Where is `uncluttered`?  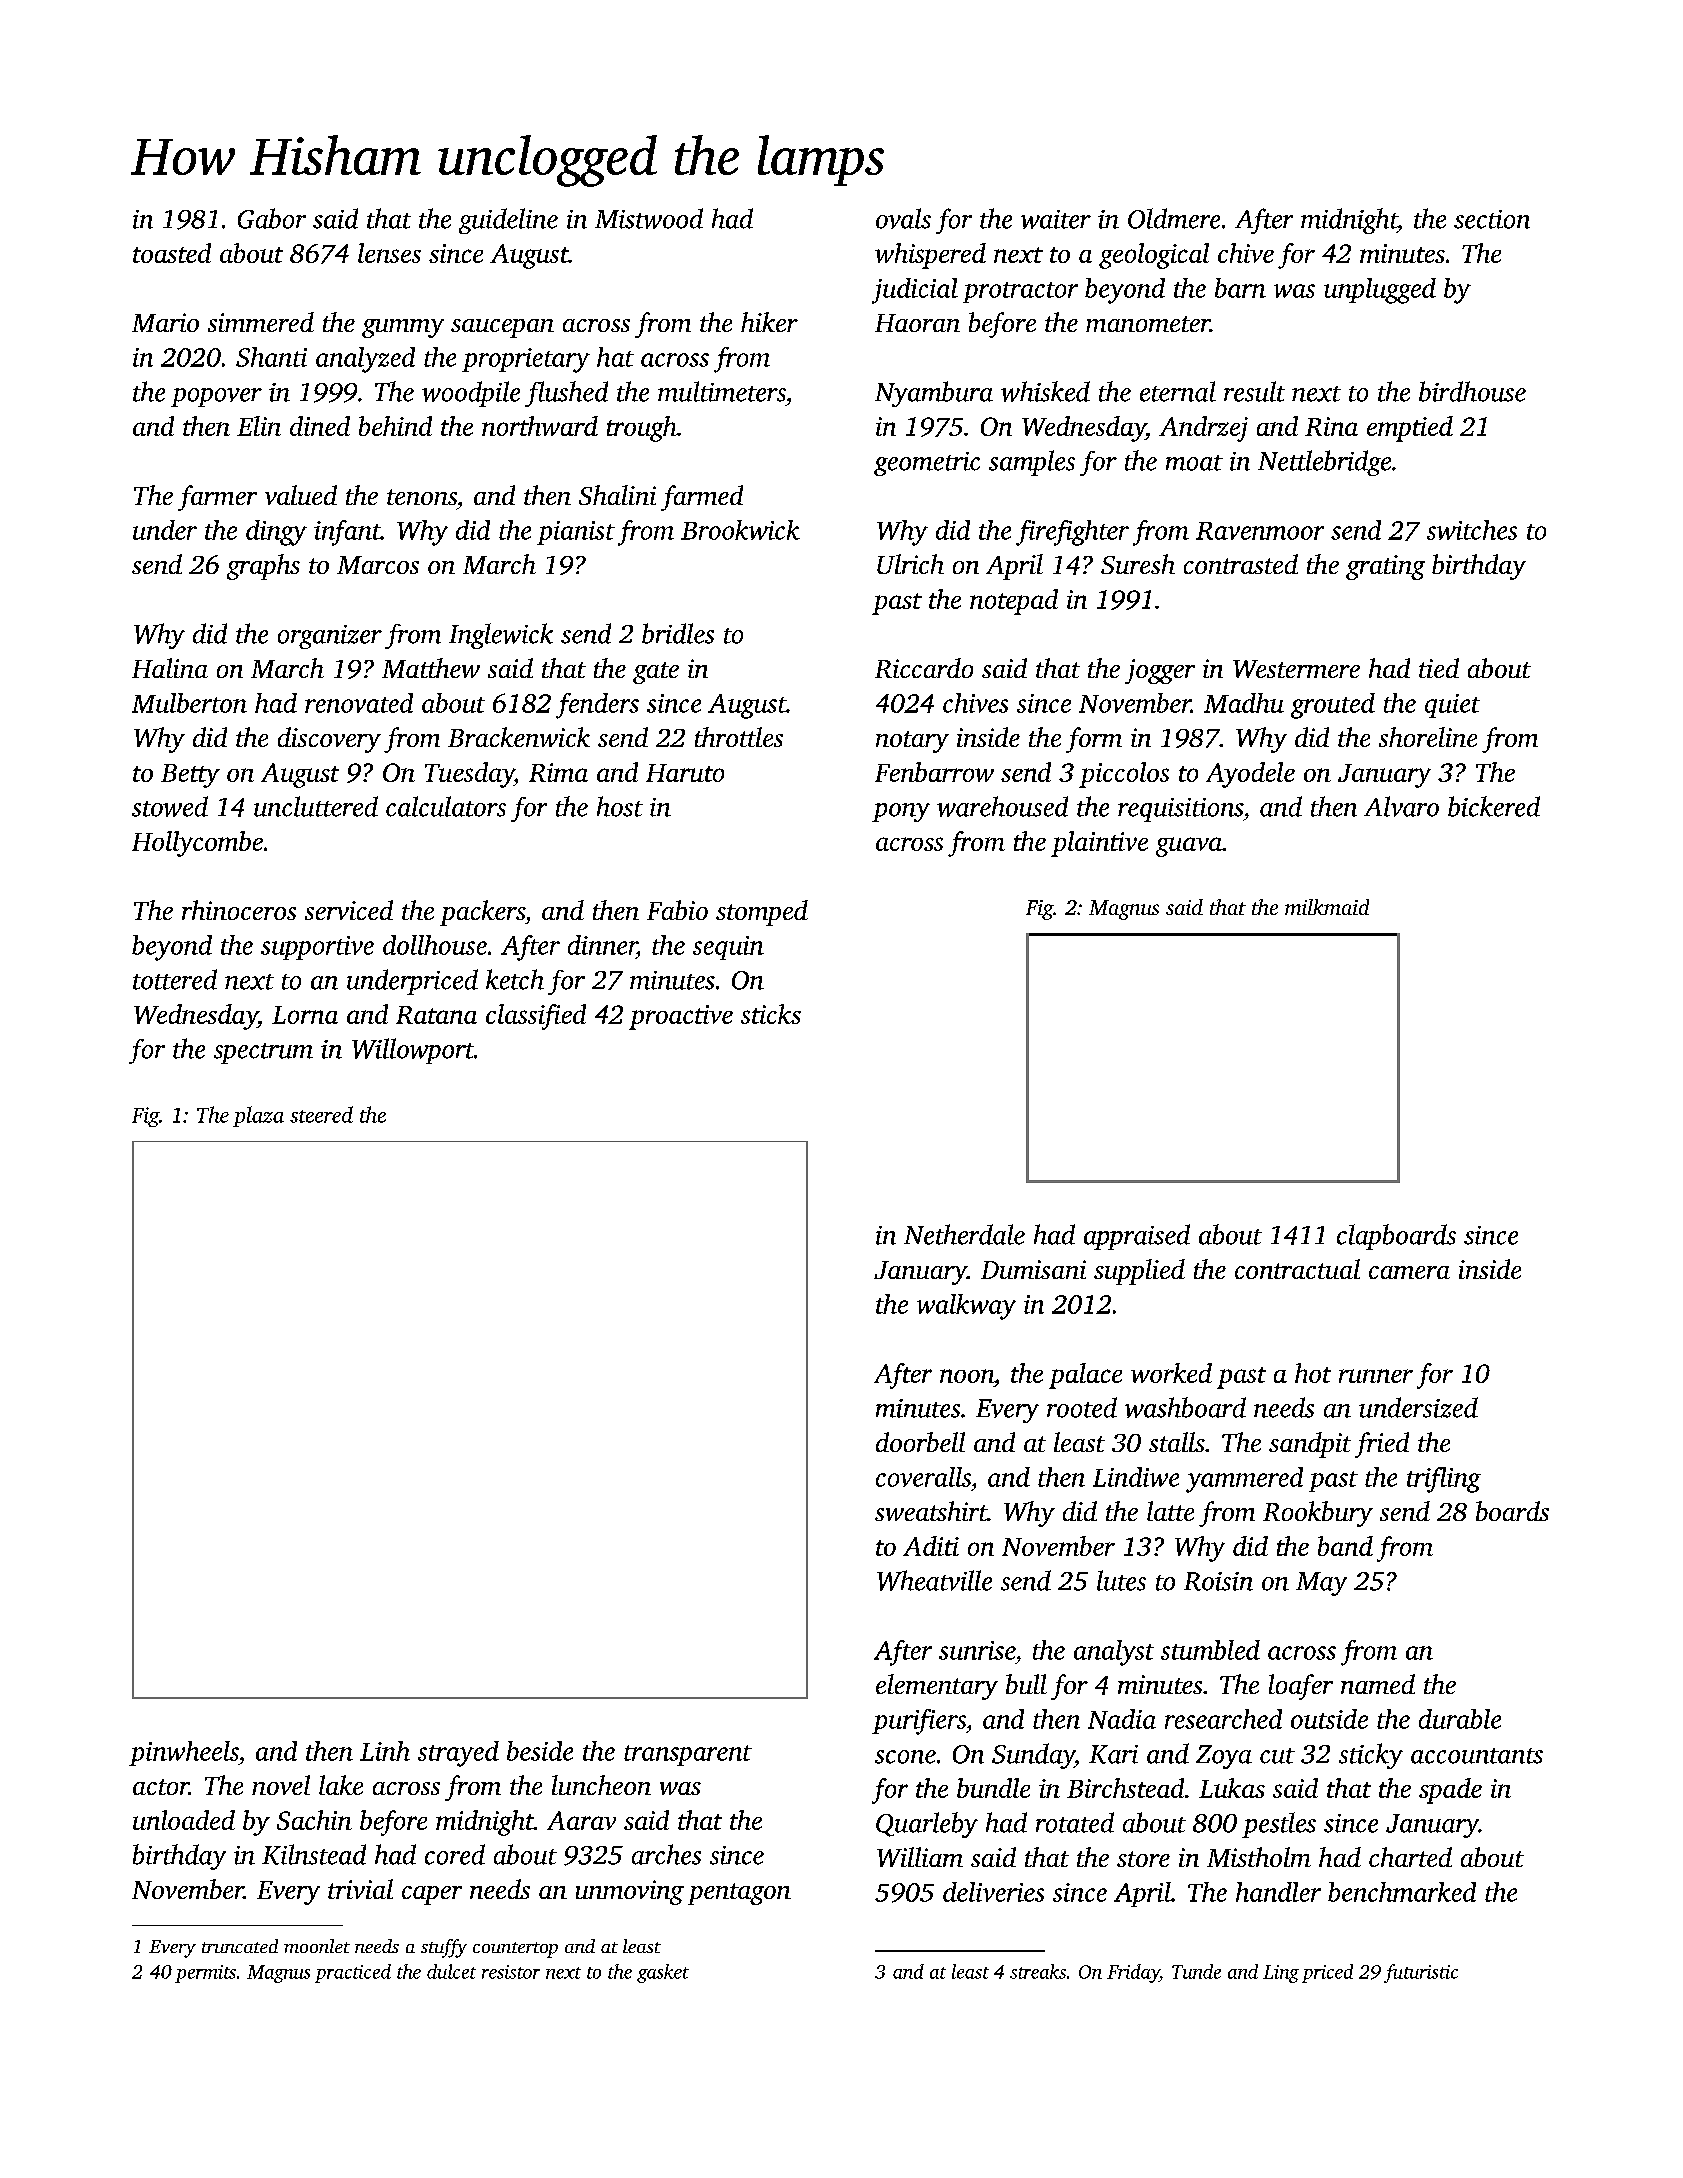 uncluttered is located at coordinates (316, 806).
